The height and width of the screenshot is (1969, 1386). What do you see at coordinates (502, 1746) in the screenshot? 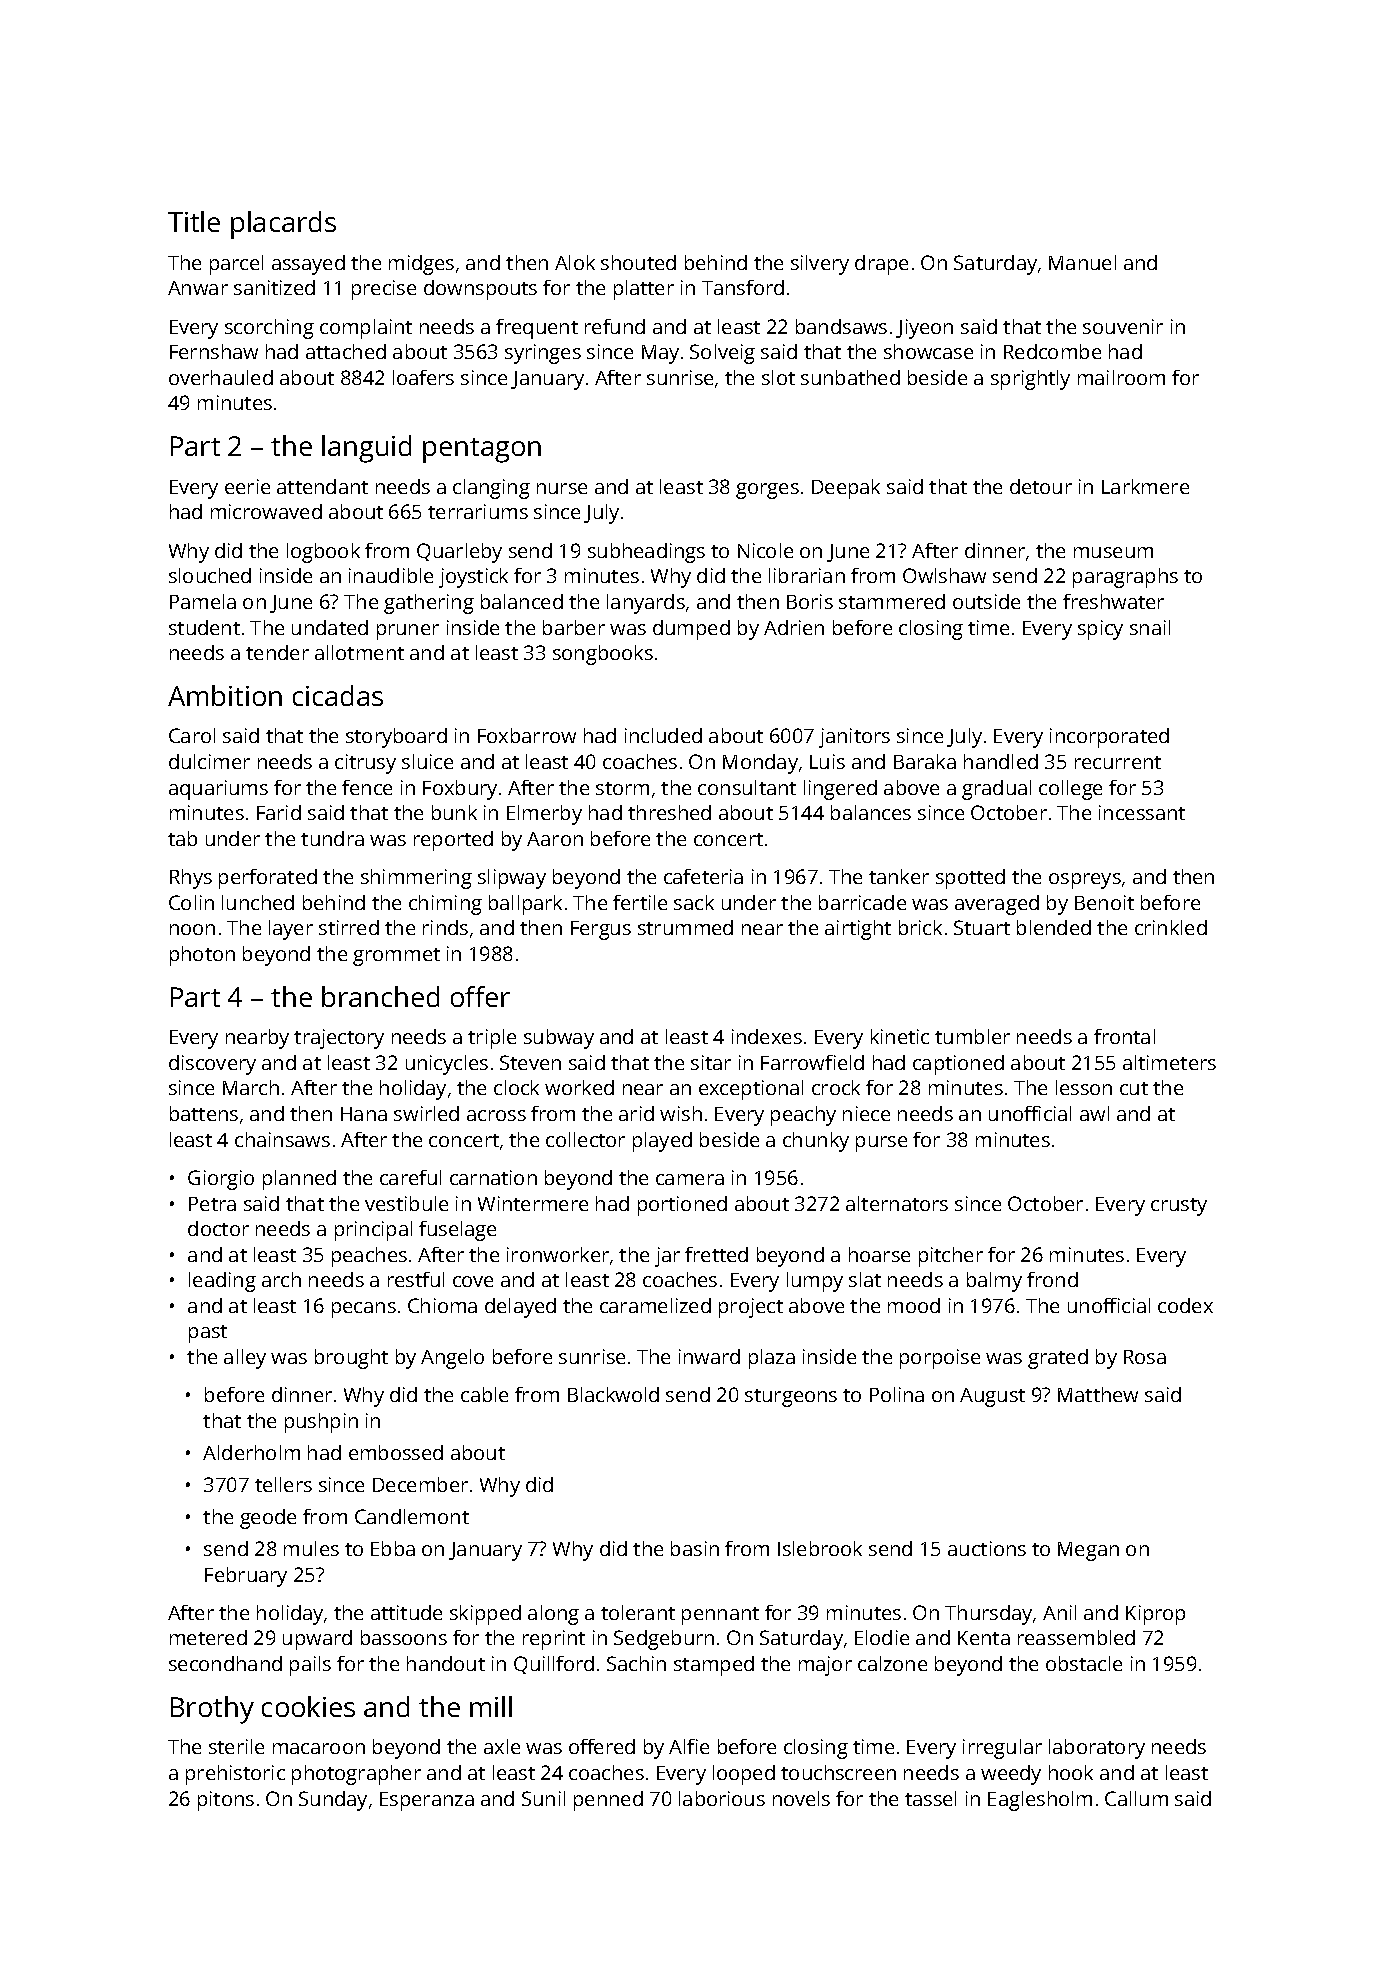
I see `axle` at bounding box center [502, 1746].
